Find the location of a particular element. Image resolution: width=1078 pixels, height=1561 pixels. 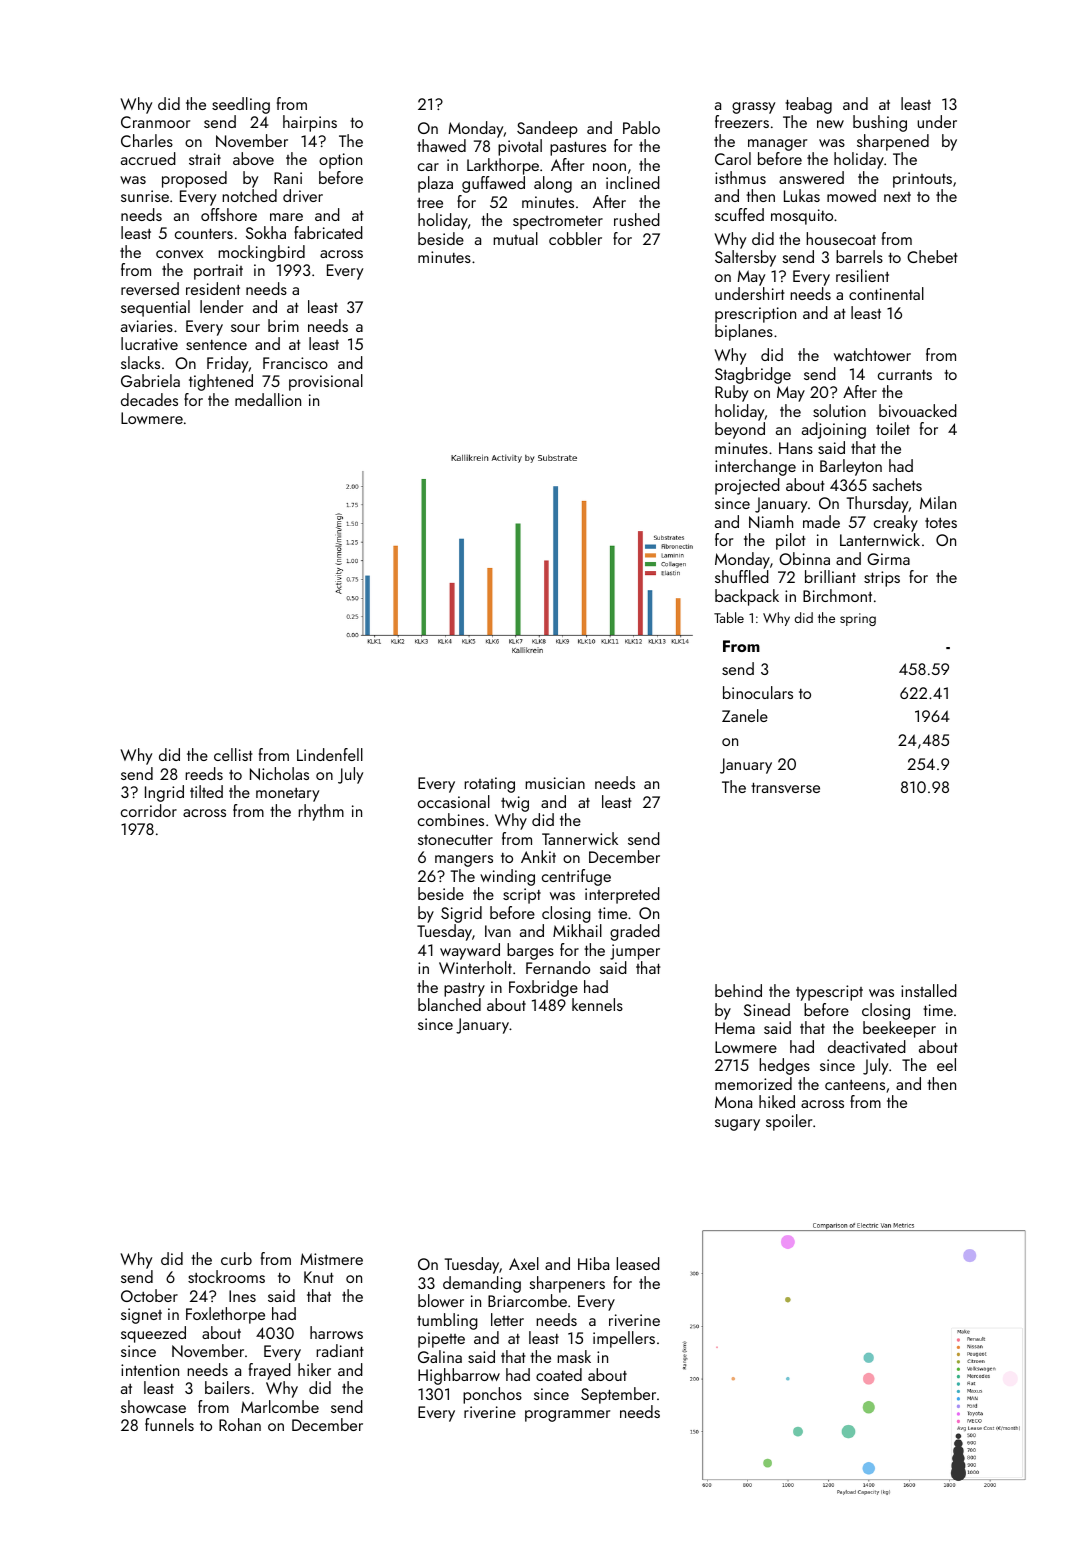

currants is located at coordinates (905, 375).
